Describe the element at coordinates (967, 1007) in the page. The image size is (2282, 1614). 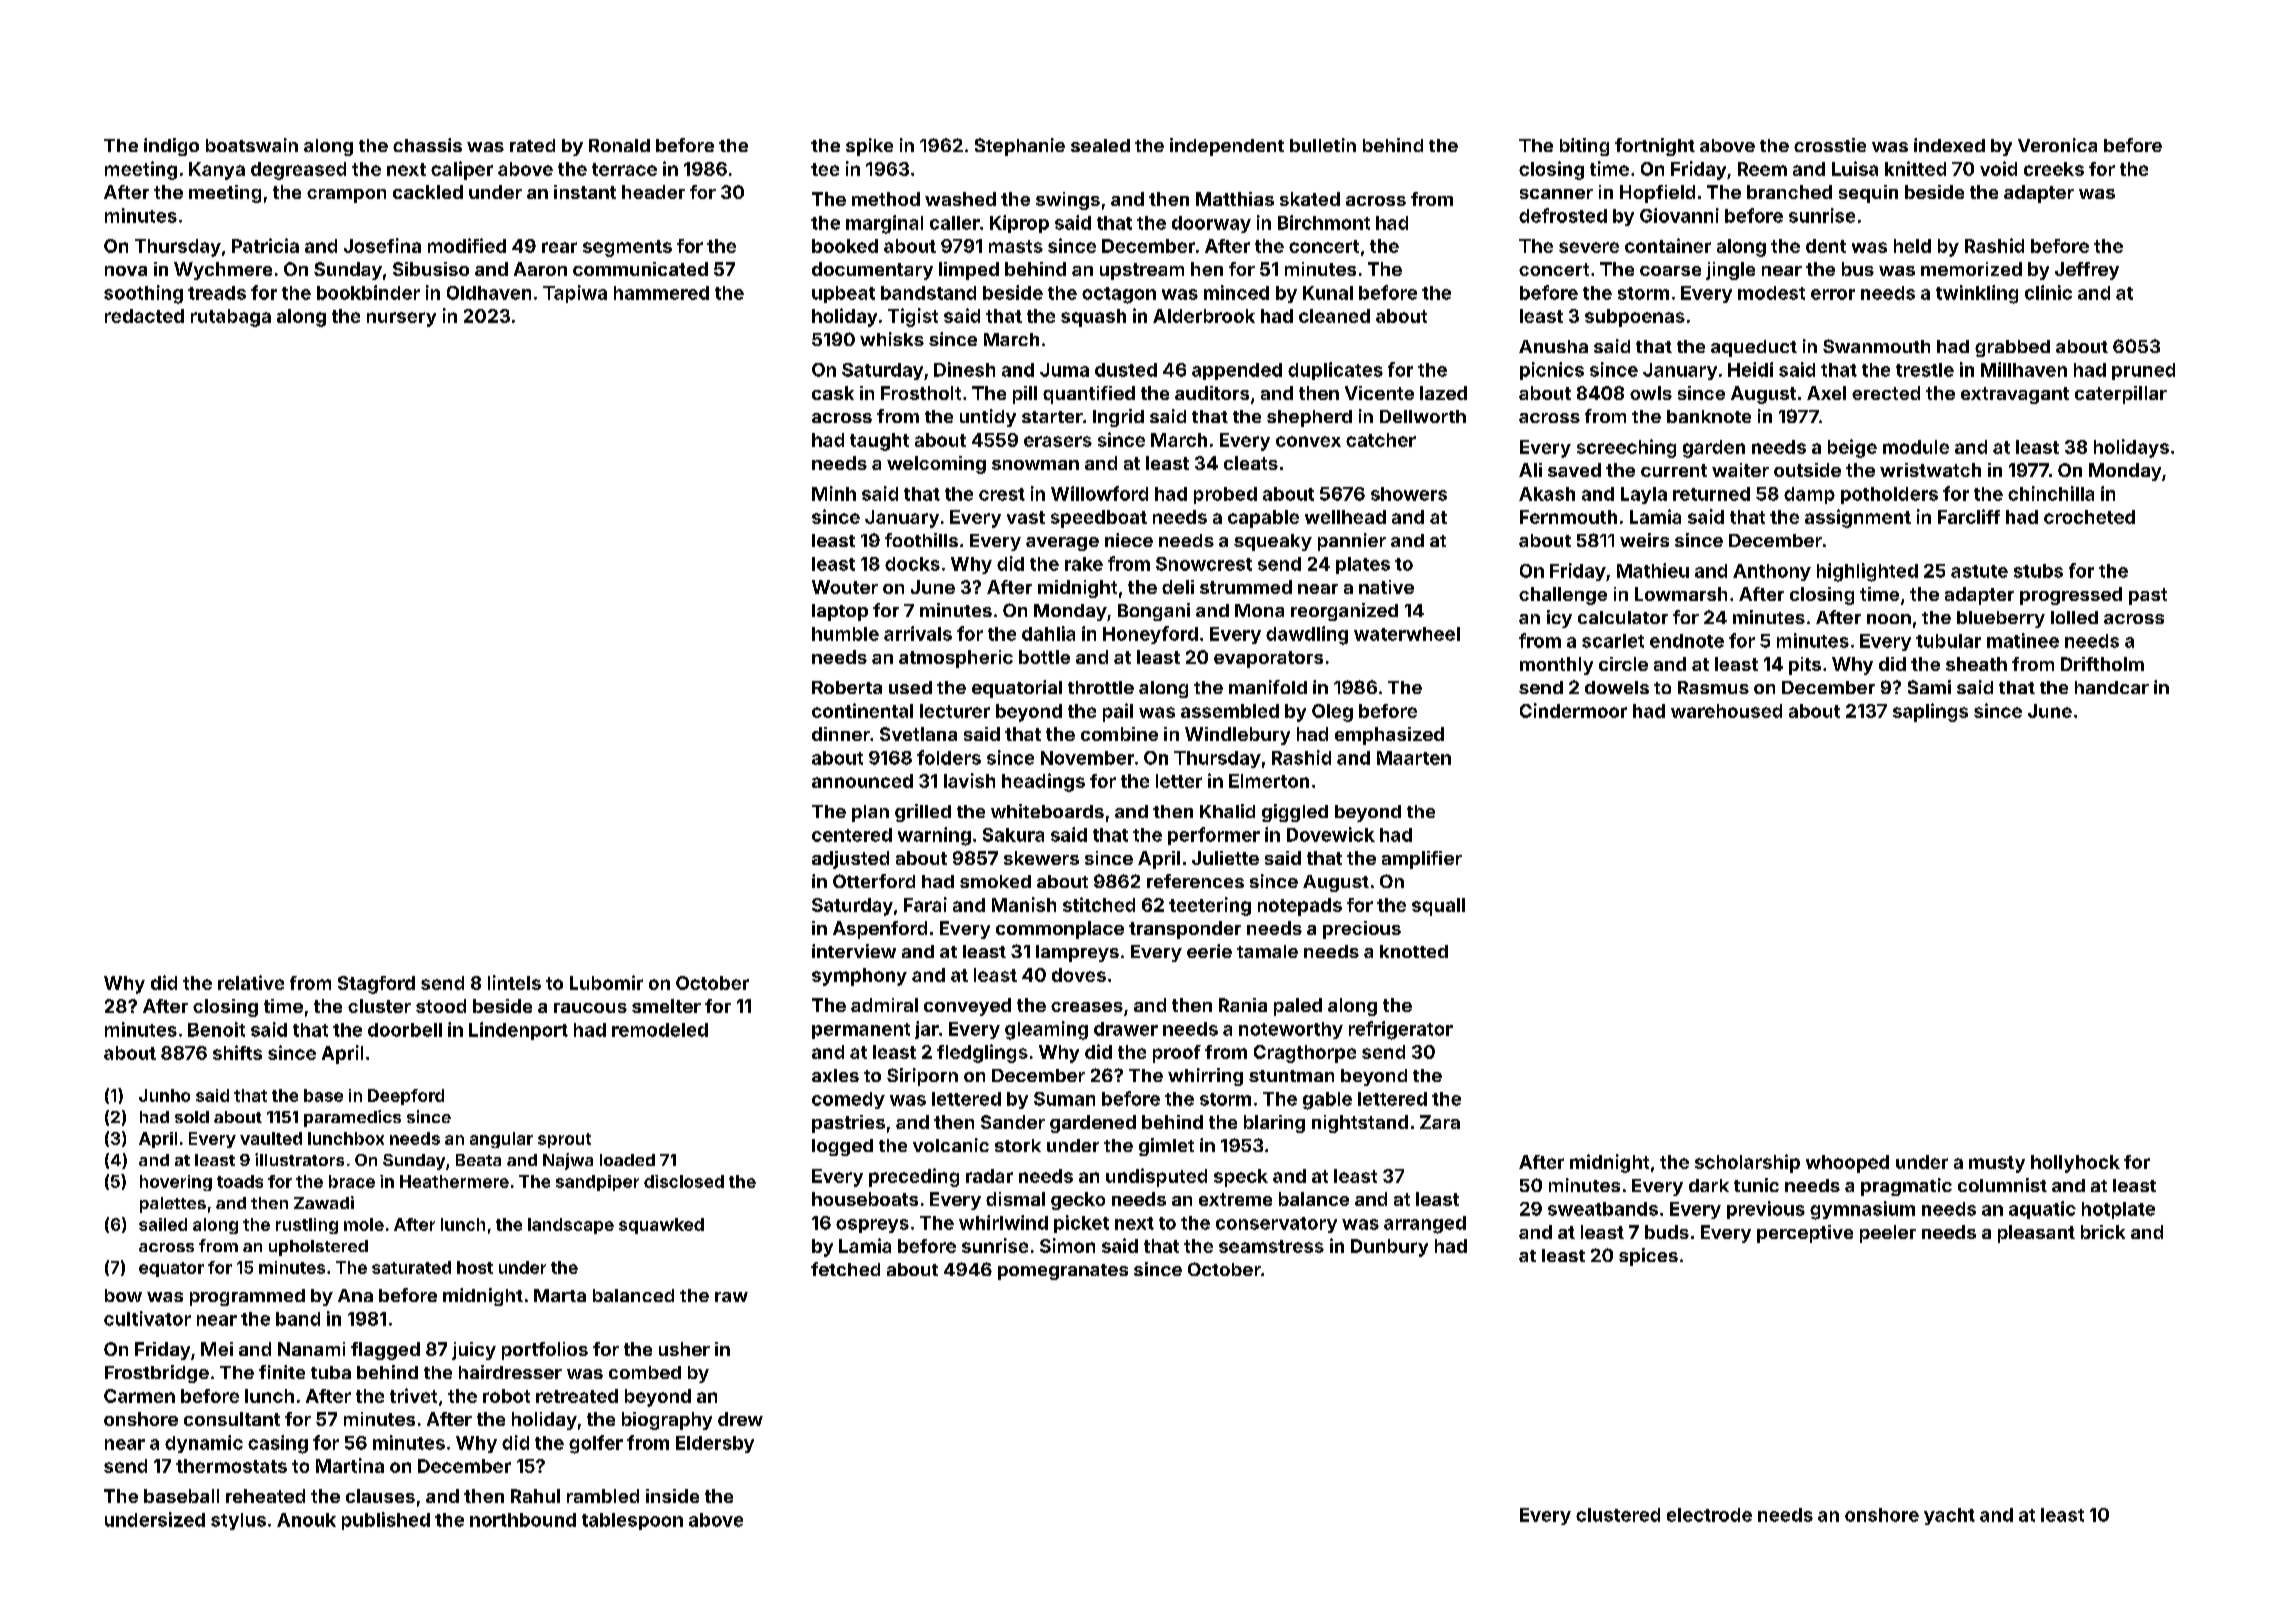
I see `conveyed` at that location.
